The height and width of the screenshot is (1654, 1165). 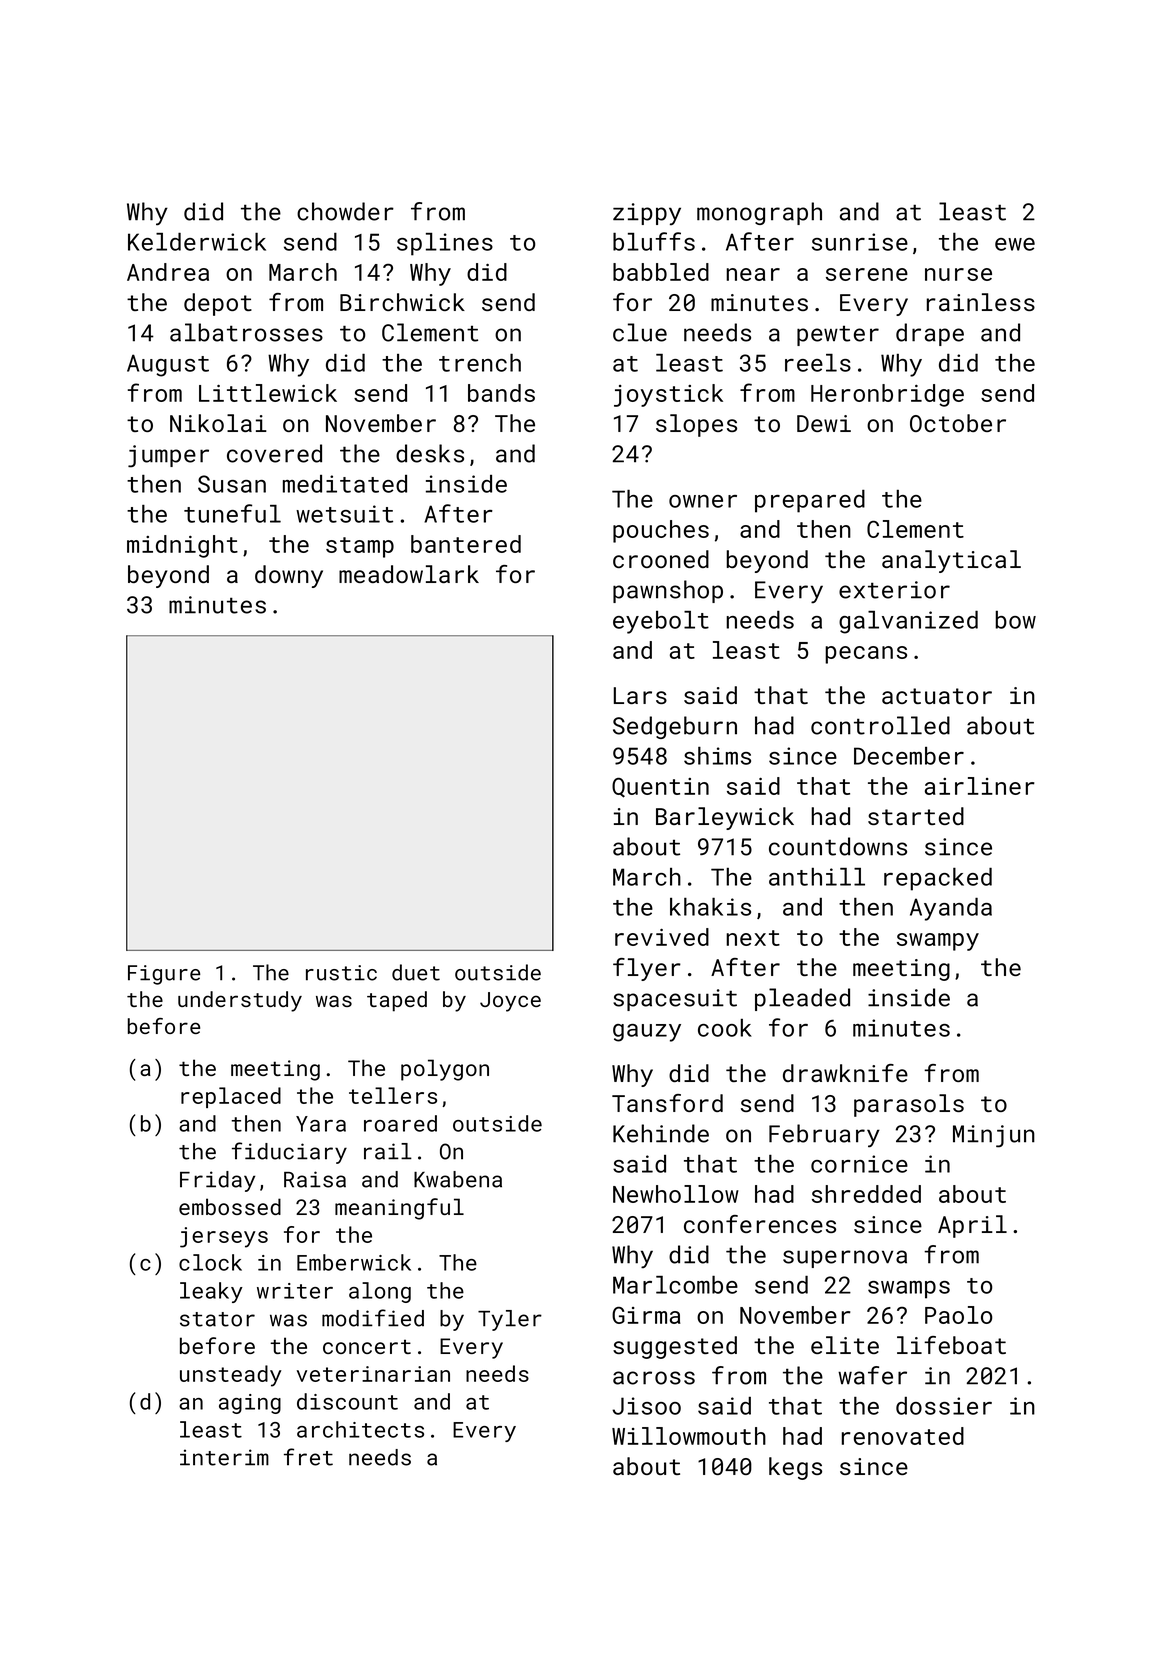 I want to click on babbled, so click(x=661, y=272).
